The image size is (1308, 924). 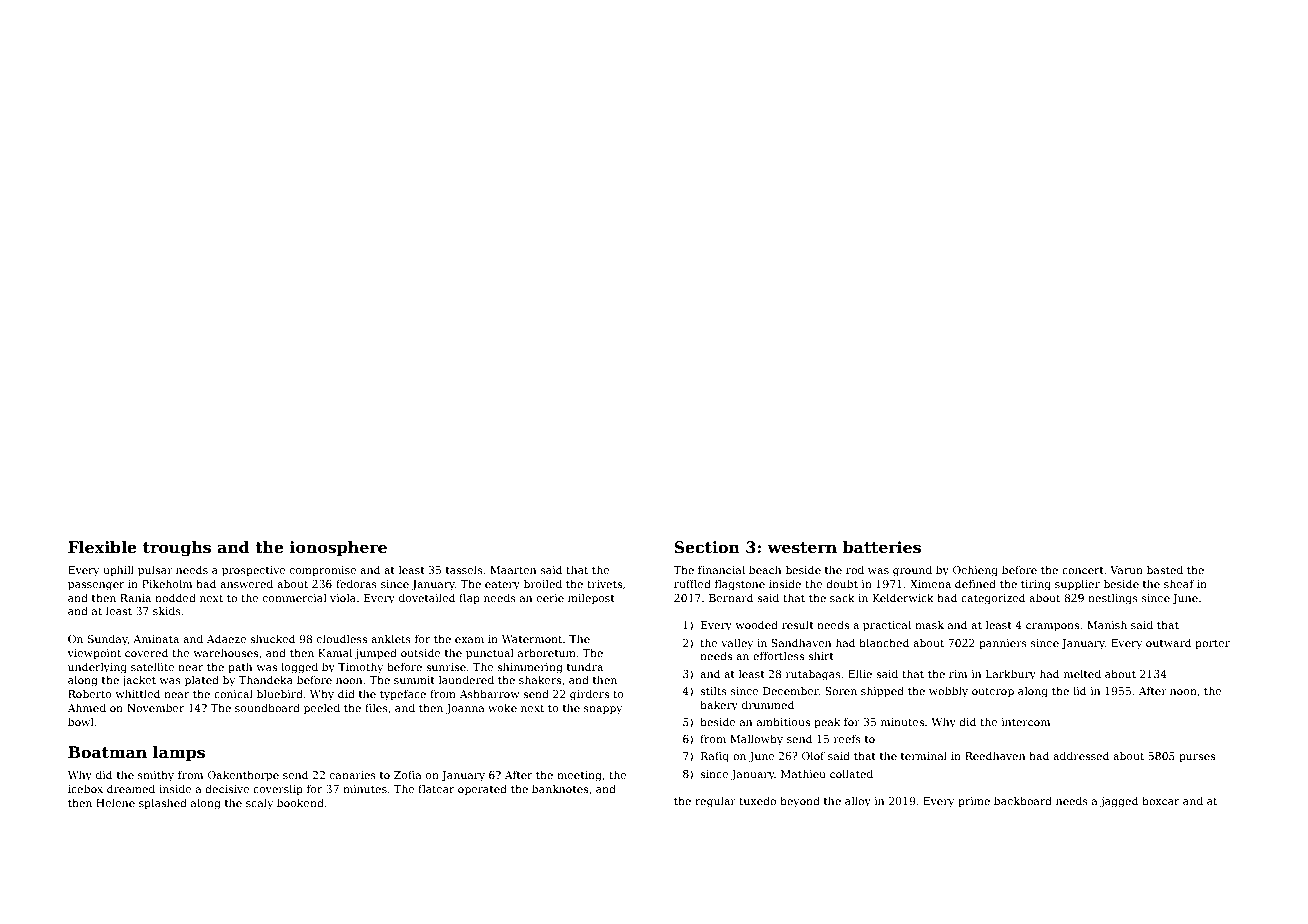 I want to click on Section, so click(x=707, y=547).
